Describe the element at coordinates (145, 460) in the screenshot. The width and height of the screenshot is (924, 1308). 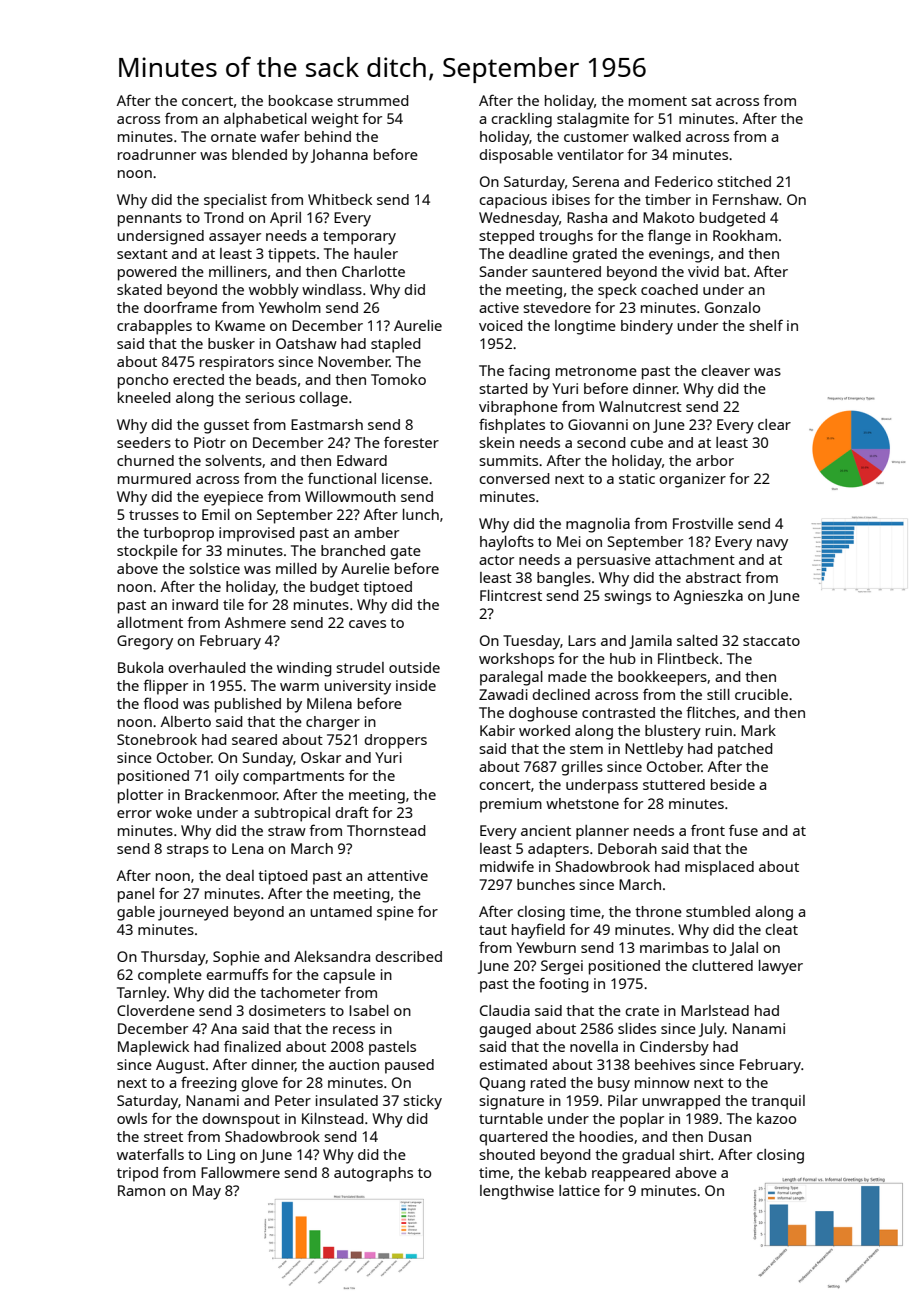
I see `churned` at that location.
